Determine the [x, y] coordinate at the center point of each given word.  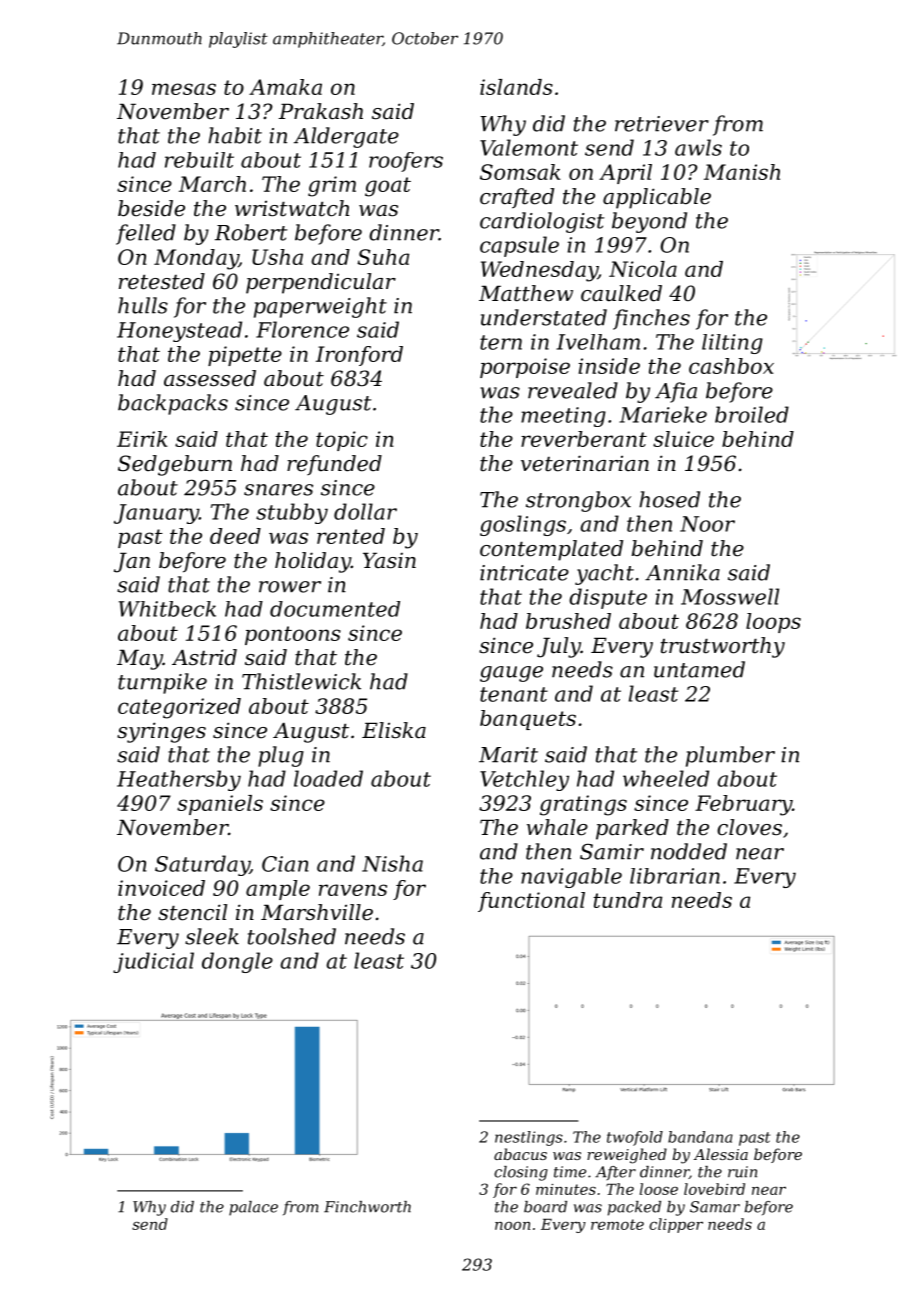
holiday [313, 562]
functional [531, 902]
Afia [676, 392]
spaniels [220, 805]
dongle [237, 962]
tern [501, 342]
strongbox [578, 501]
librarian [675, 876]
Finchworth [367, 1207]
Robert [251, 232]
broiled [752, 414]
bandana [700, 1137]
